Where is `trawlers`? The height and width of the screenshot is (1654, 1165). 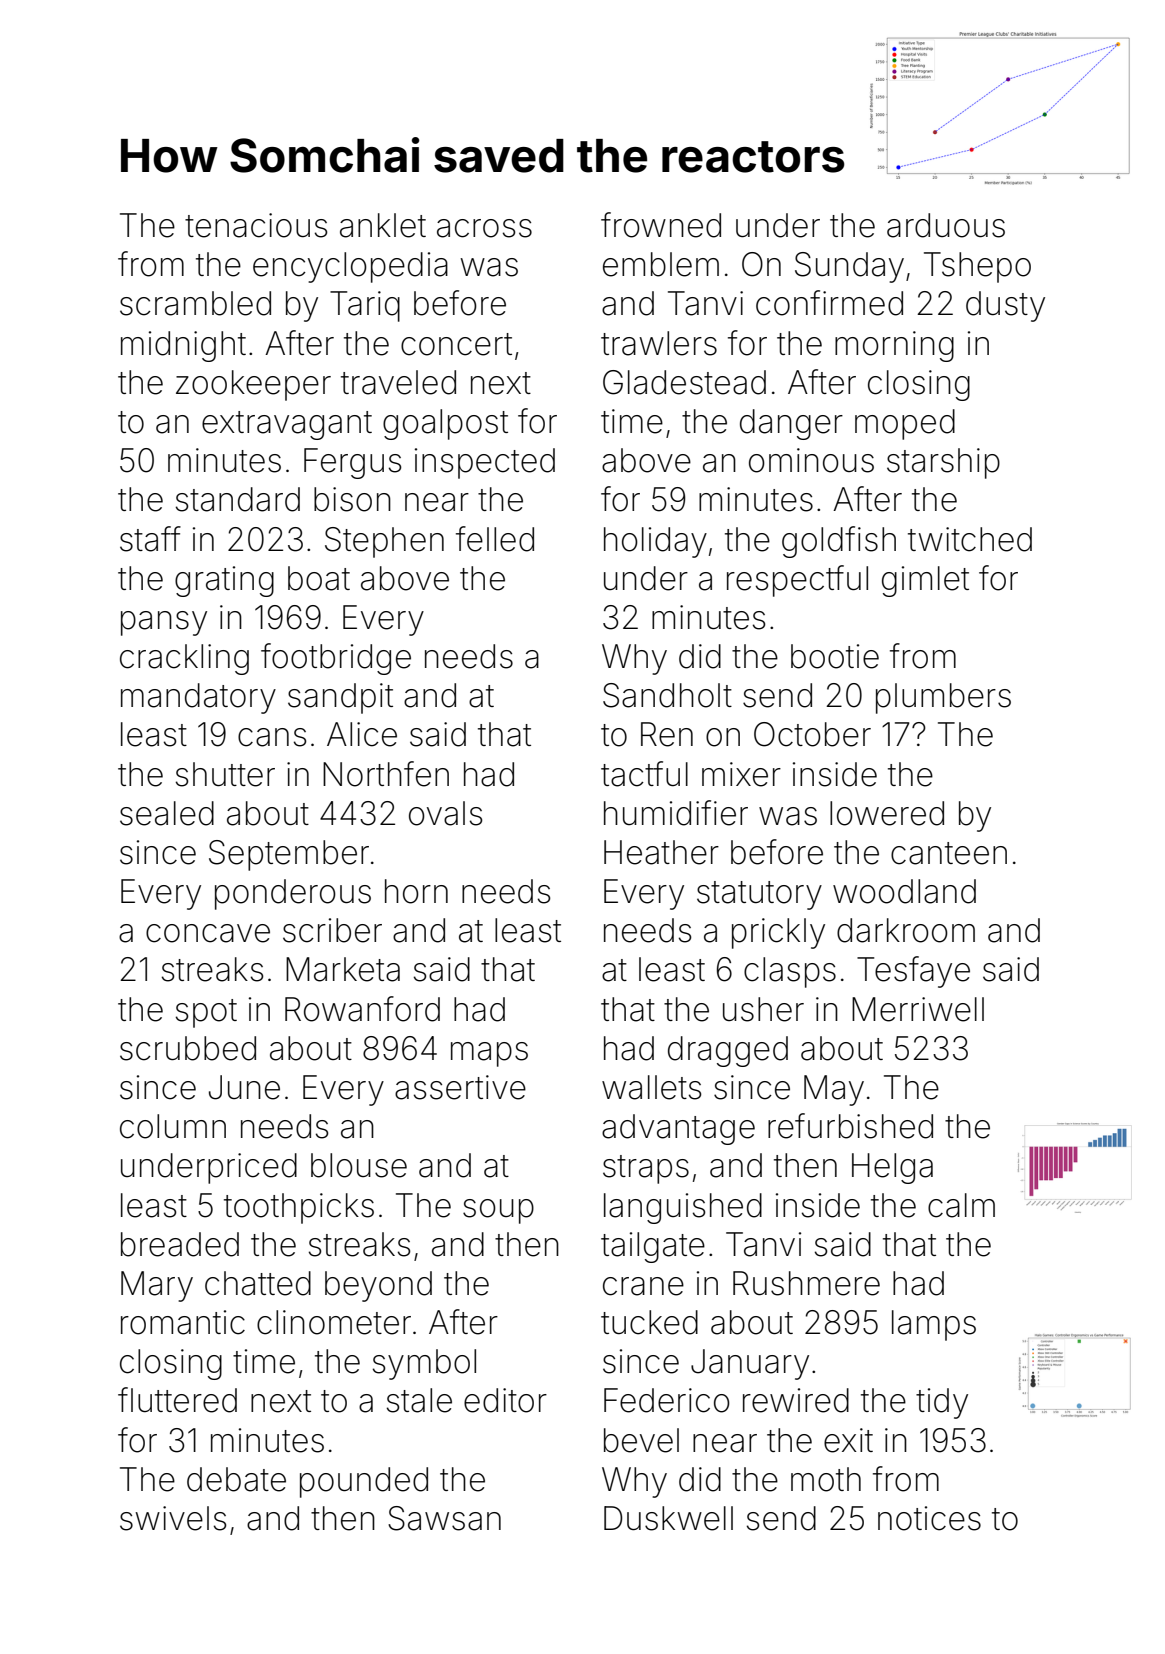
trawlers is located at coordinates (659, 343).
